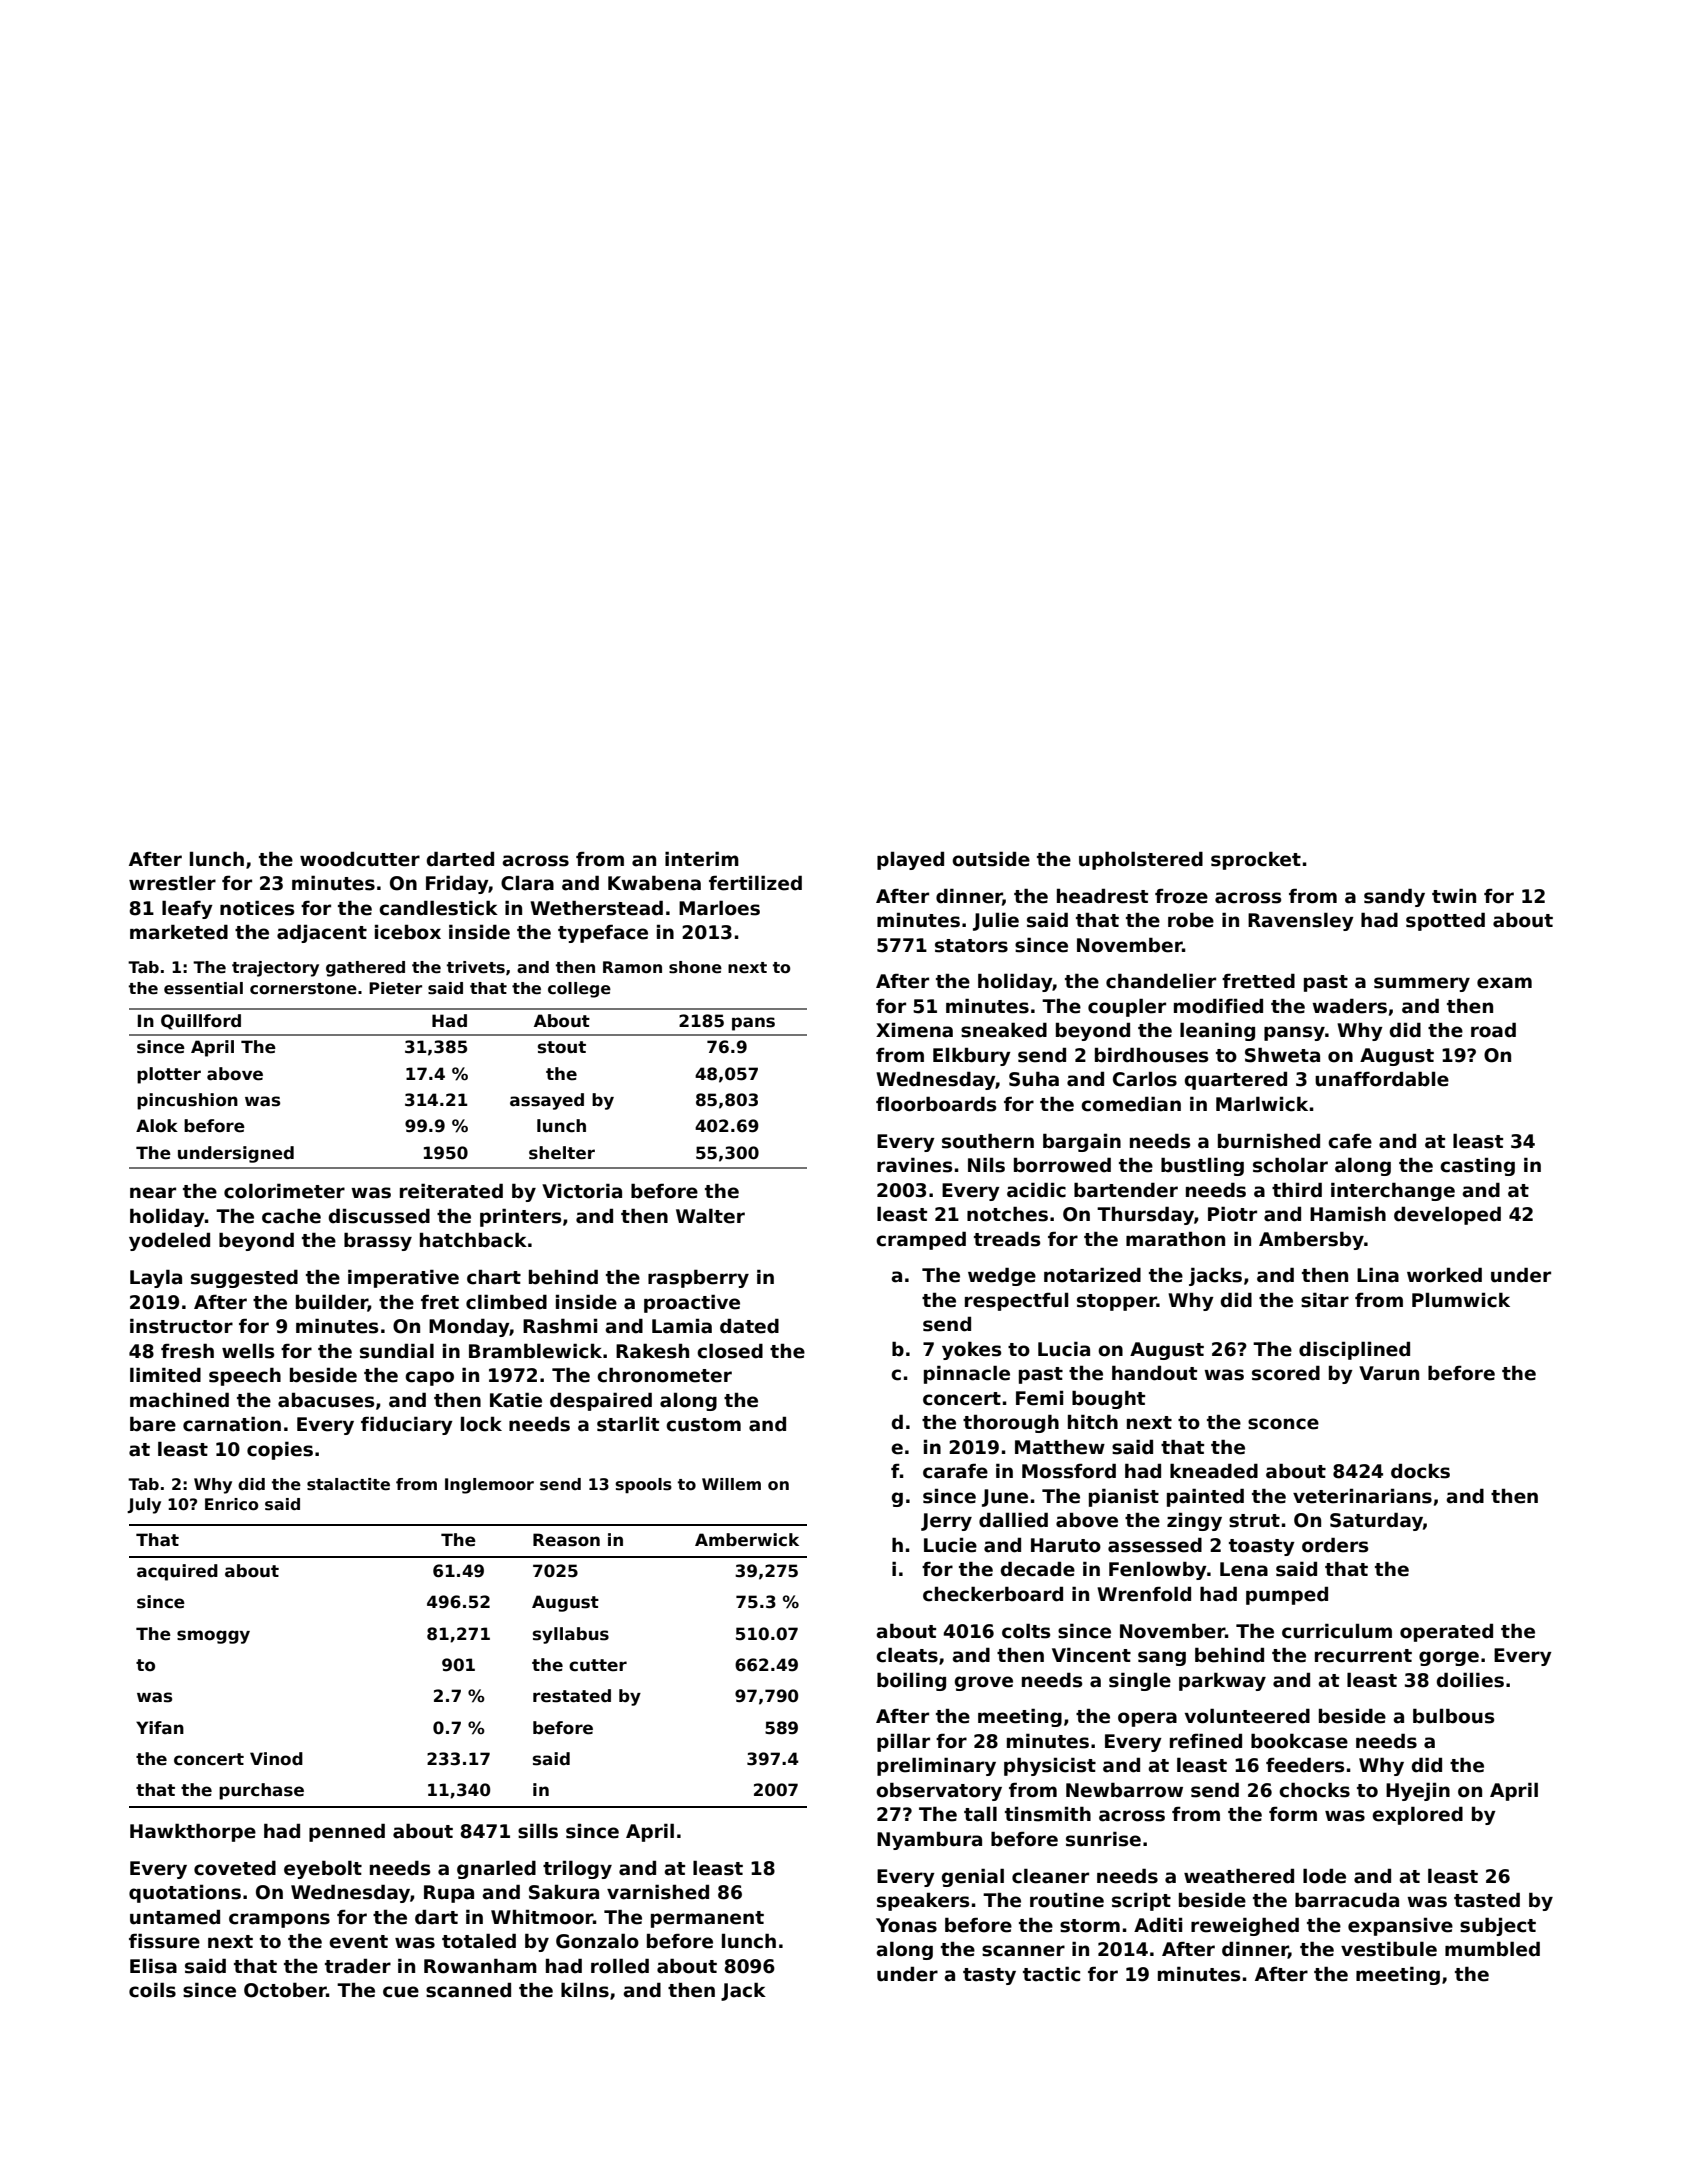 The image size is (1683, 2178). What do you see at coordinates (285, 1990) in the screenshot?
I see `October` at bounding box center [285, 1990].
